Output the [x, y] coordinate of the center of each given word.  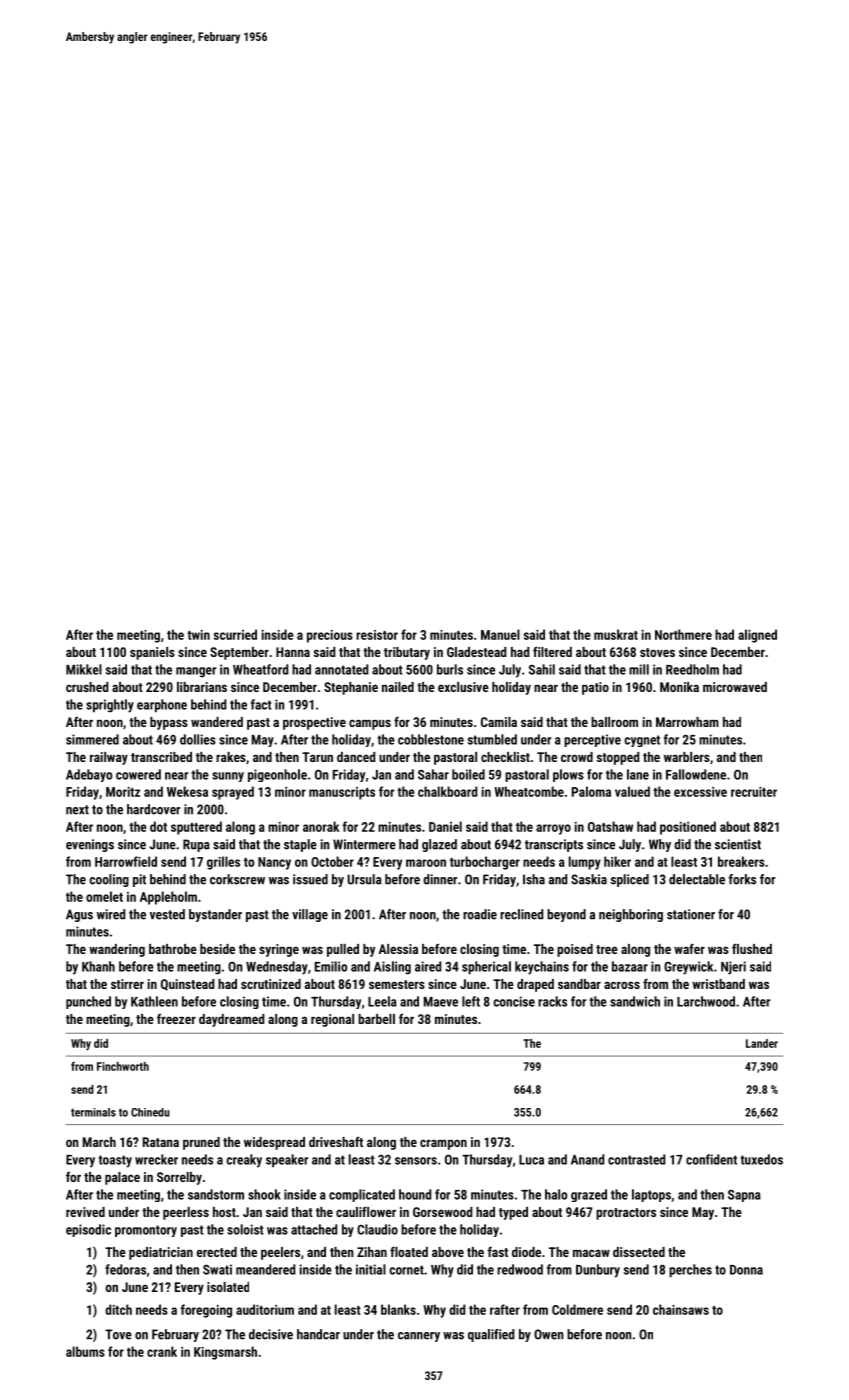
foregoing [206, 1311]
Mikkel [84, 669]
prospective [314, 723]
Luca [531, 1160]
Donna [746, 1270]
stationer [691, 914]
